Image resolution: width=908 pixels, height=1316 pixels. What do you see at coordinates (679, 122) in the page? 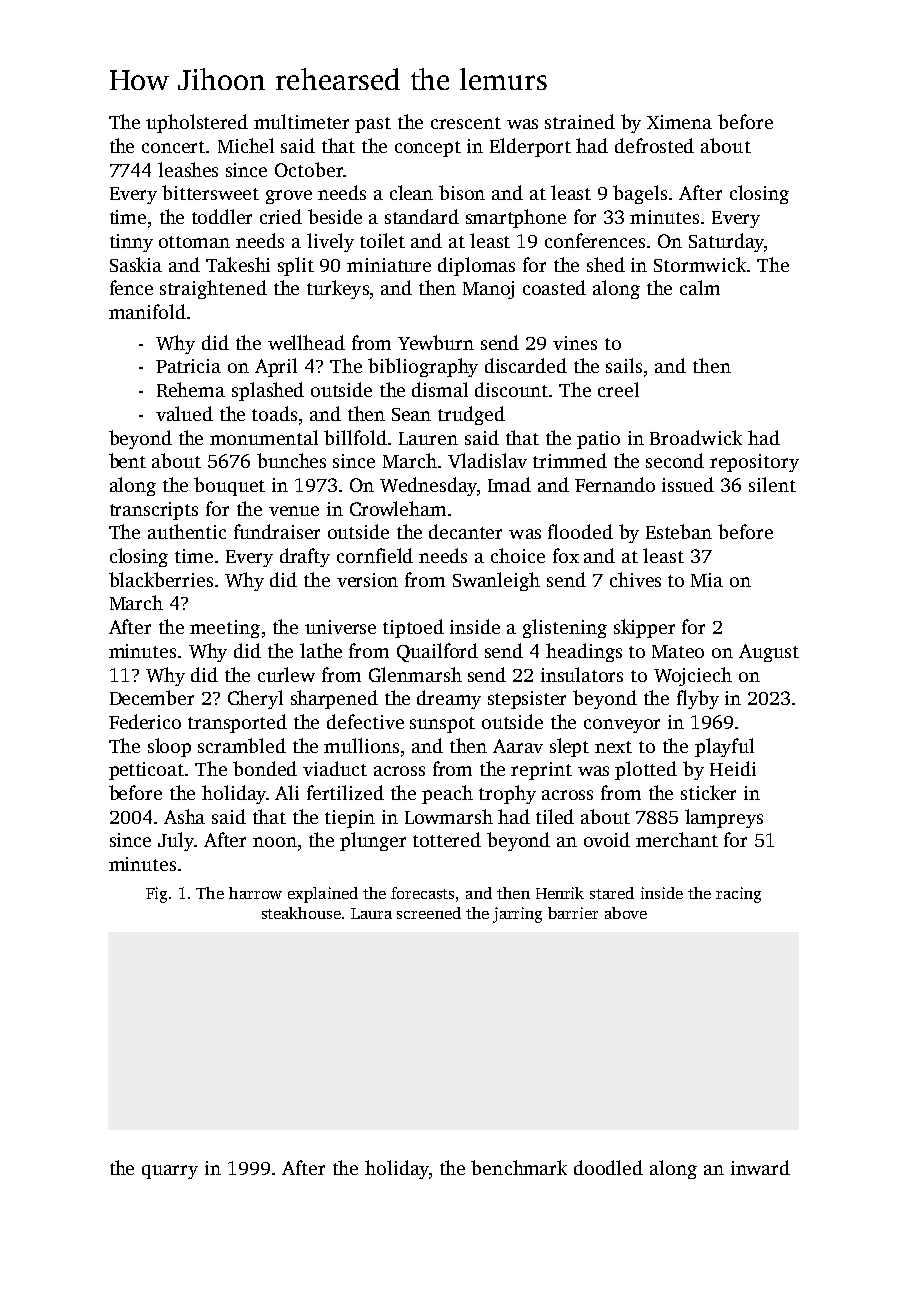
I see `Ximena` at bounding box center [679, 122].
